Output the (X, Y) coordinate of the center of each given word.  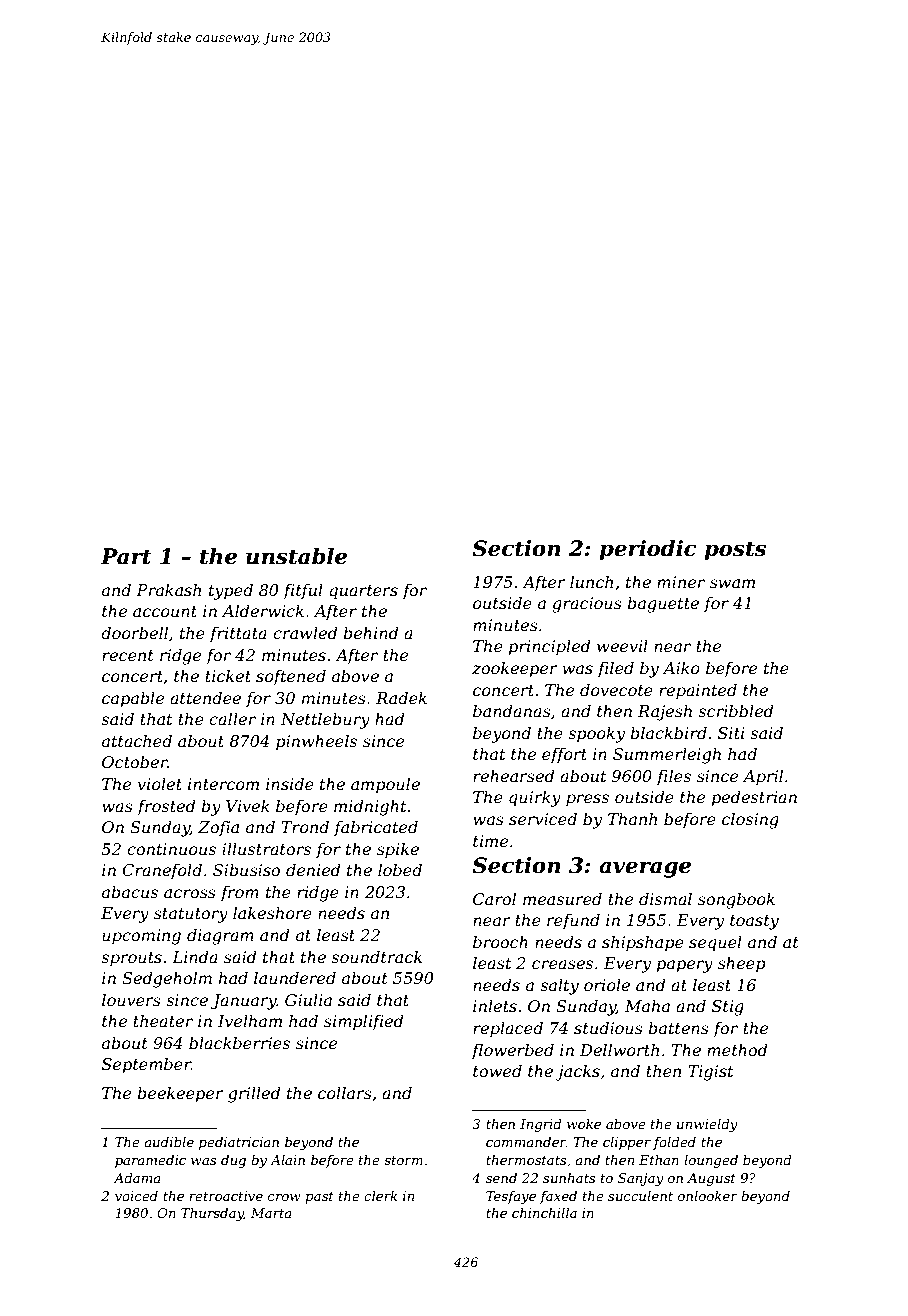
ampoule (385, 785)
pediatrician (239, 1143)
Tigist (710, 1073)
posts (735, 551)
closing (750, 820)
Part (126, 556)
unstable (296, 556)
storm (403, 1160)
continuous (171, 849)
